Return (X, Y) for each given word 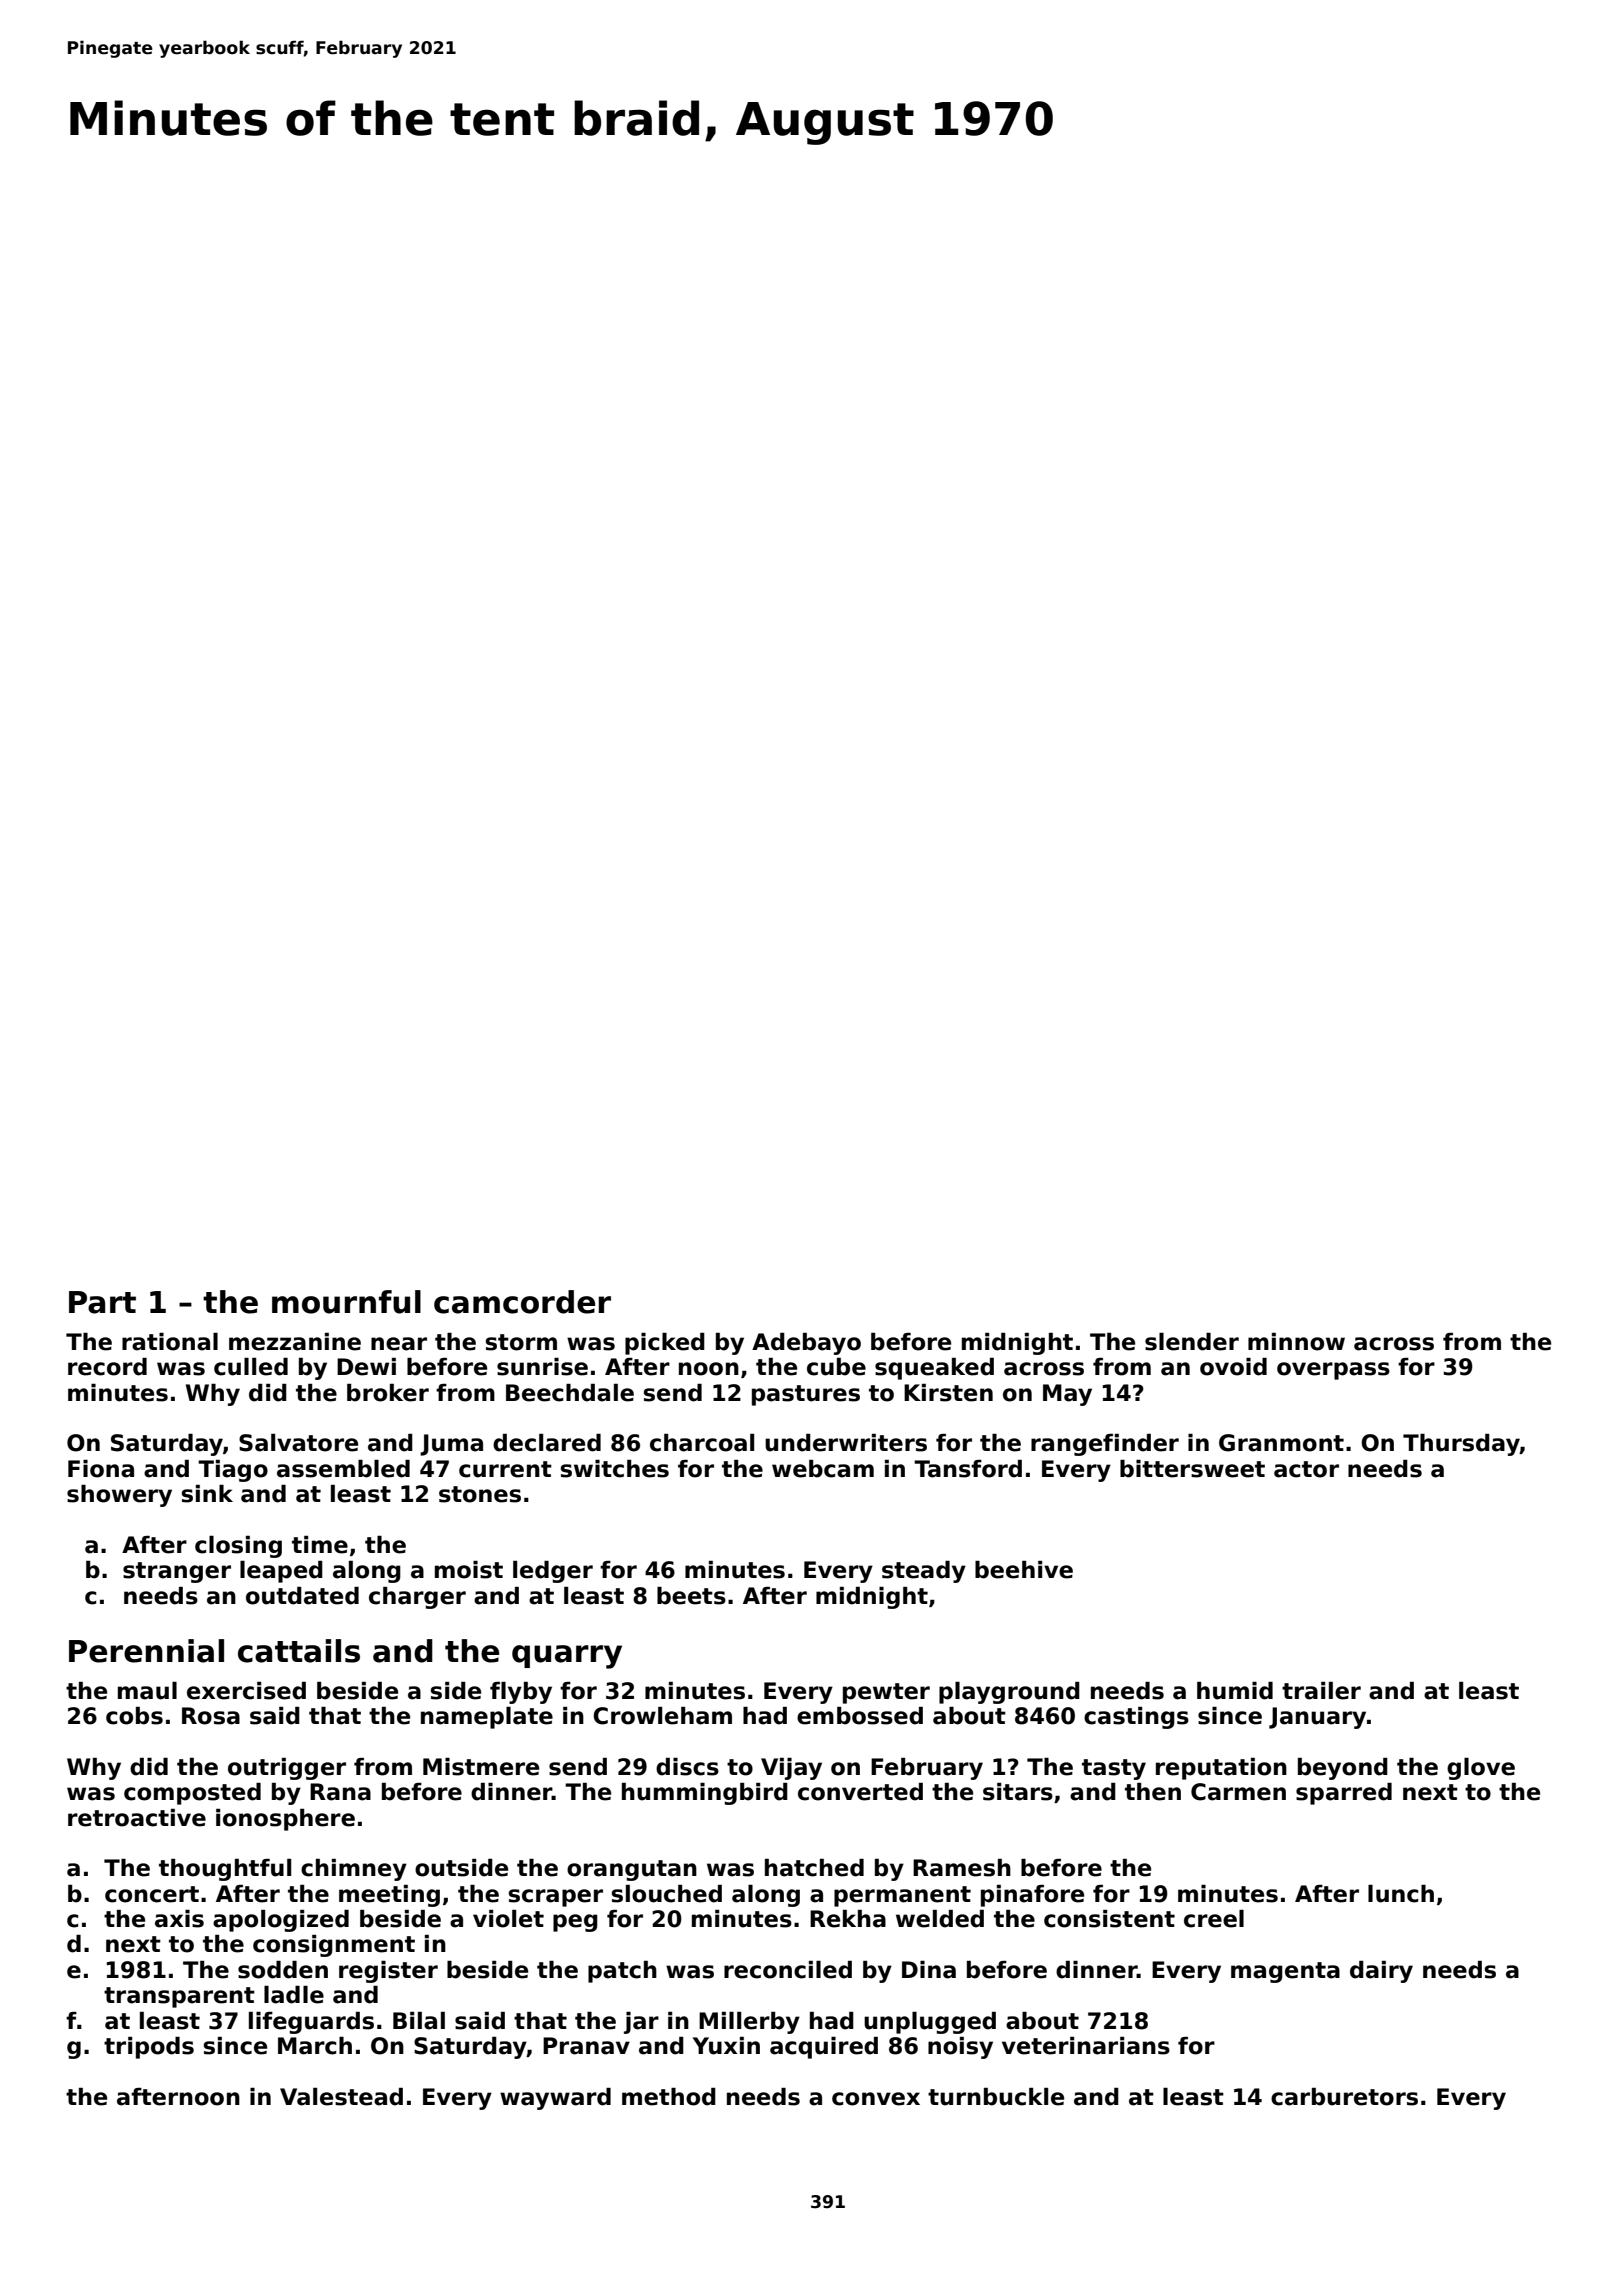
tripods (149, 2048)
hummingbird (705, 1794)
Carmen (1238, 1792)
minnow (1296, 1342)
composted (192, 1794)
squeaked (934, 1369)
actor (1306, 1469)
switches (615, 1469)
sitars (1018, 1792)
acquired (824, 2048)
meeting (389, 1896)
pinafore (1032, 1896)
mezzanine (295, 1342)
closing (238, 1547)
